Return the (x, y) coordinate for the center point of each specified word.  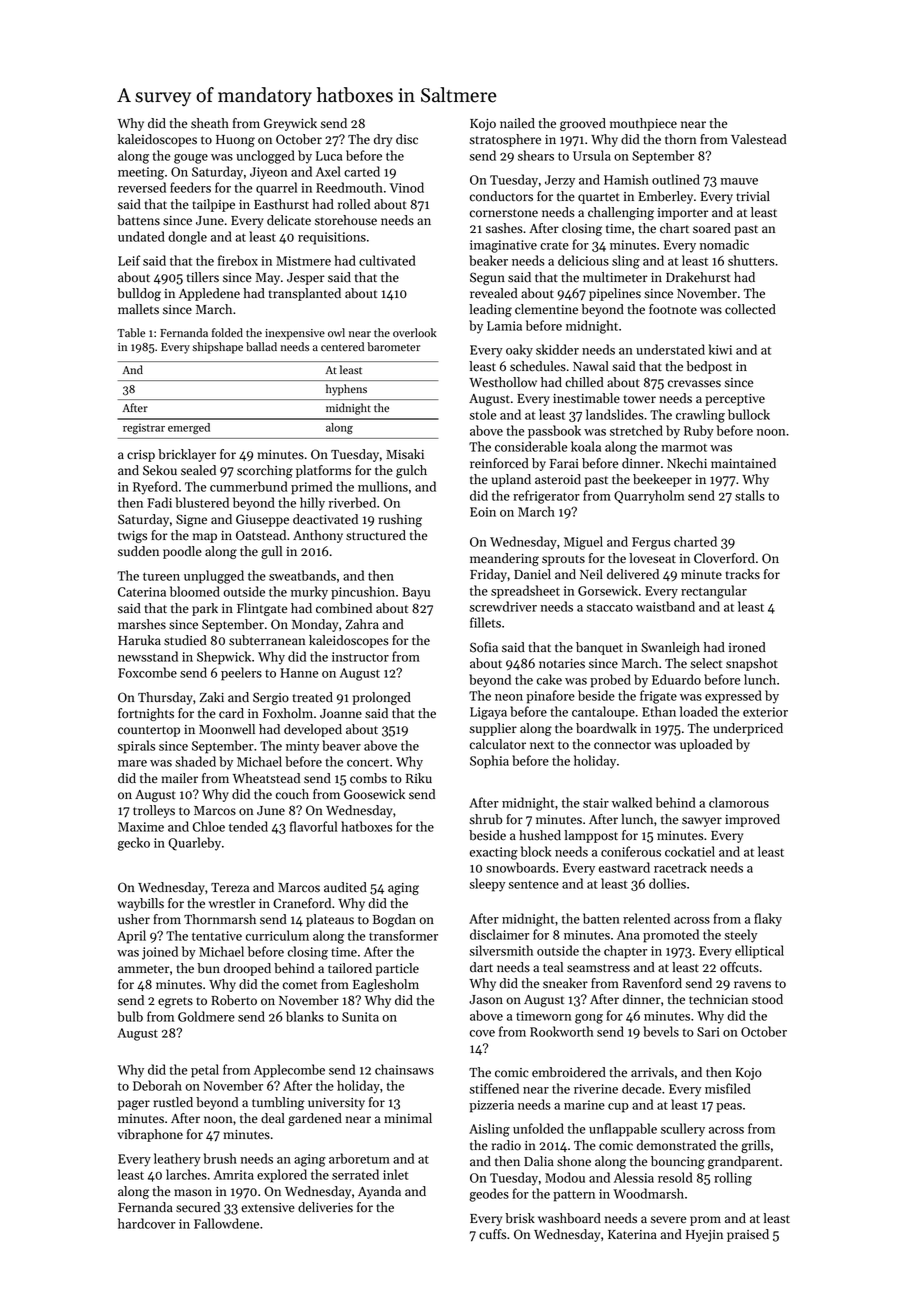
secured (198, 1207)
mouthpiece (643, 124)
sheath (210, 123)
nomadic (724, 244)
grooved (583, 124)
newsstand (148, 656)
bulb (130, 1016)
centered (342, 347)
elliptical (759, 952)
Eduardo (676, 679)
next (542, 745)
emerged (189, 428)
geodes (489, 1195)
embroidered (569, 1072)
